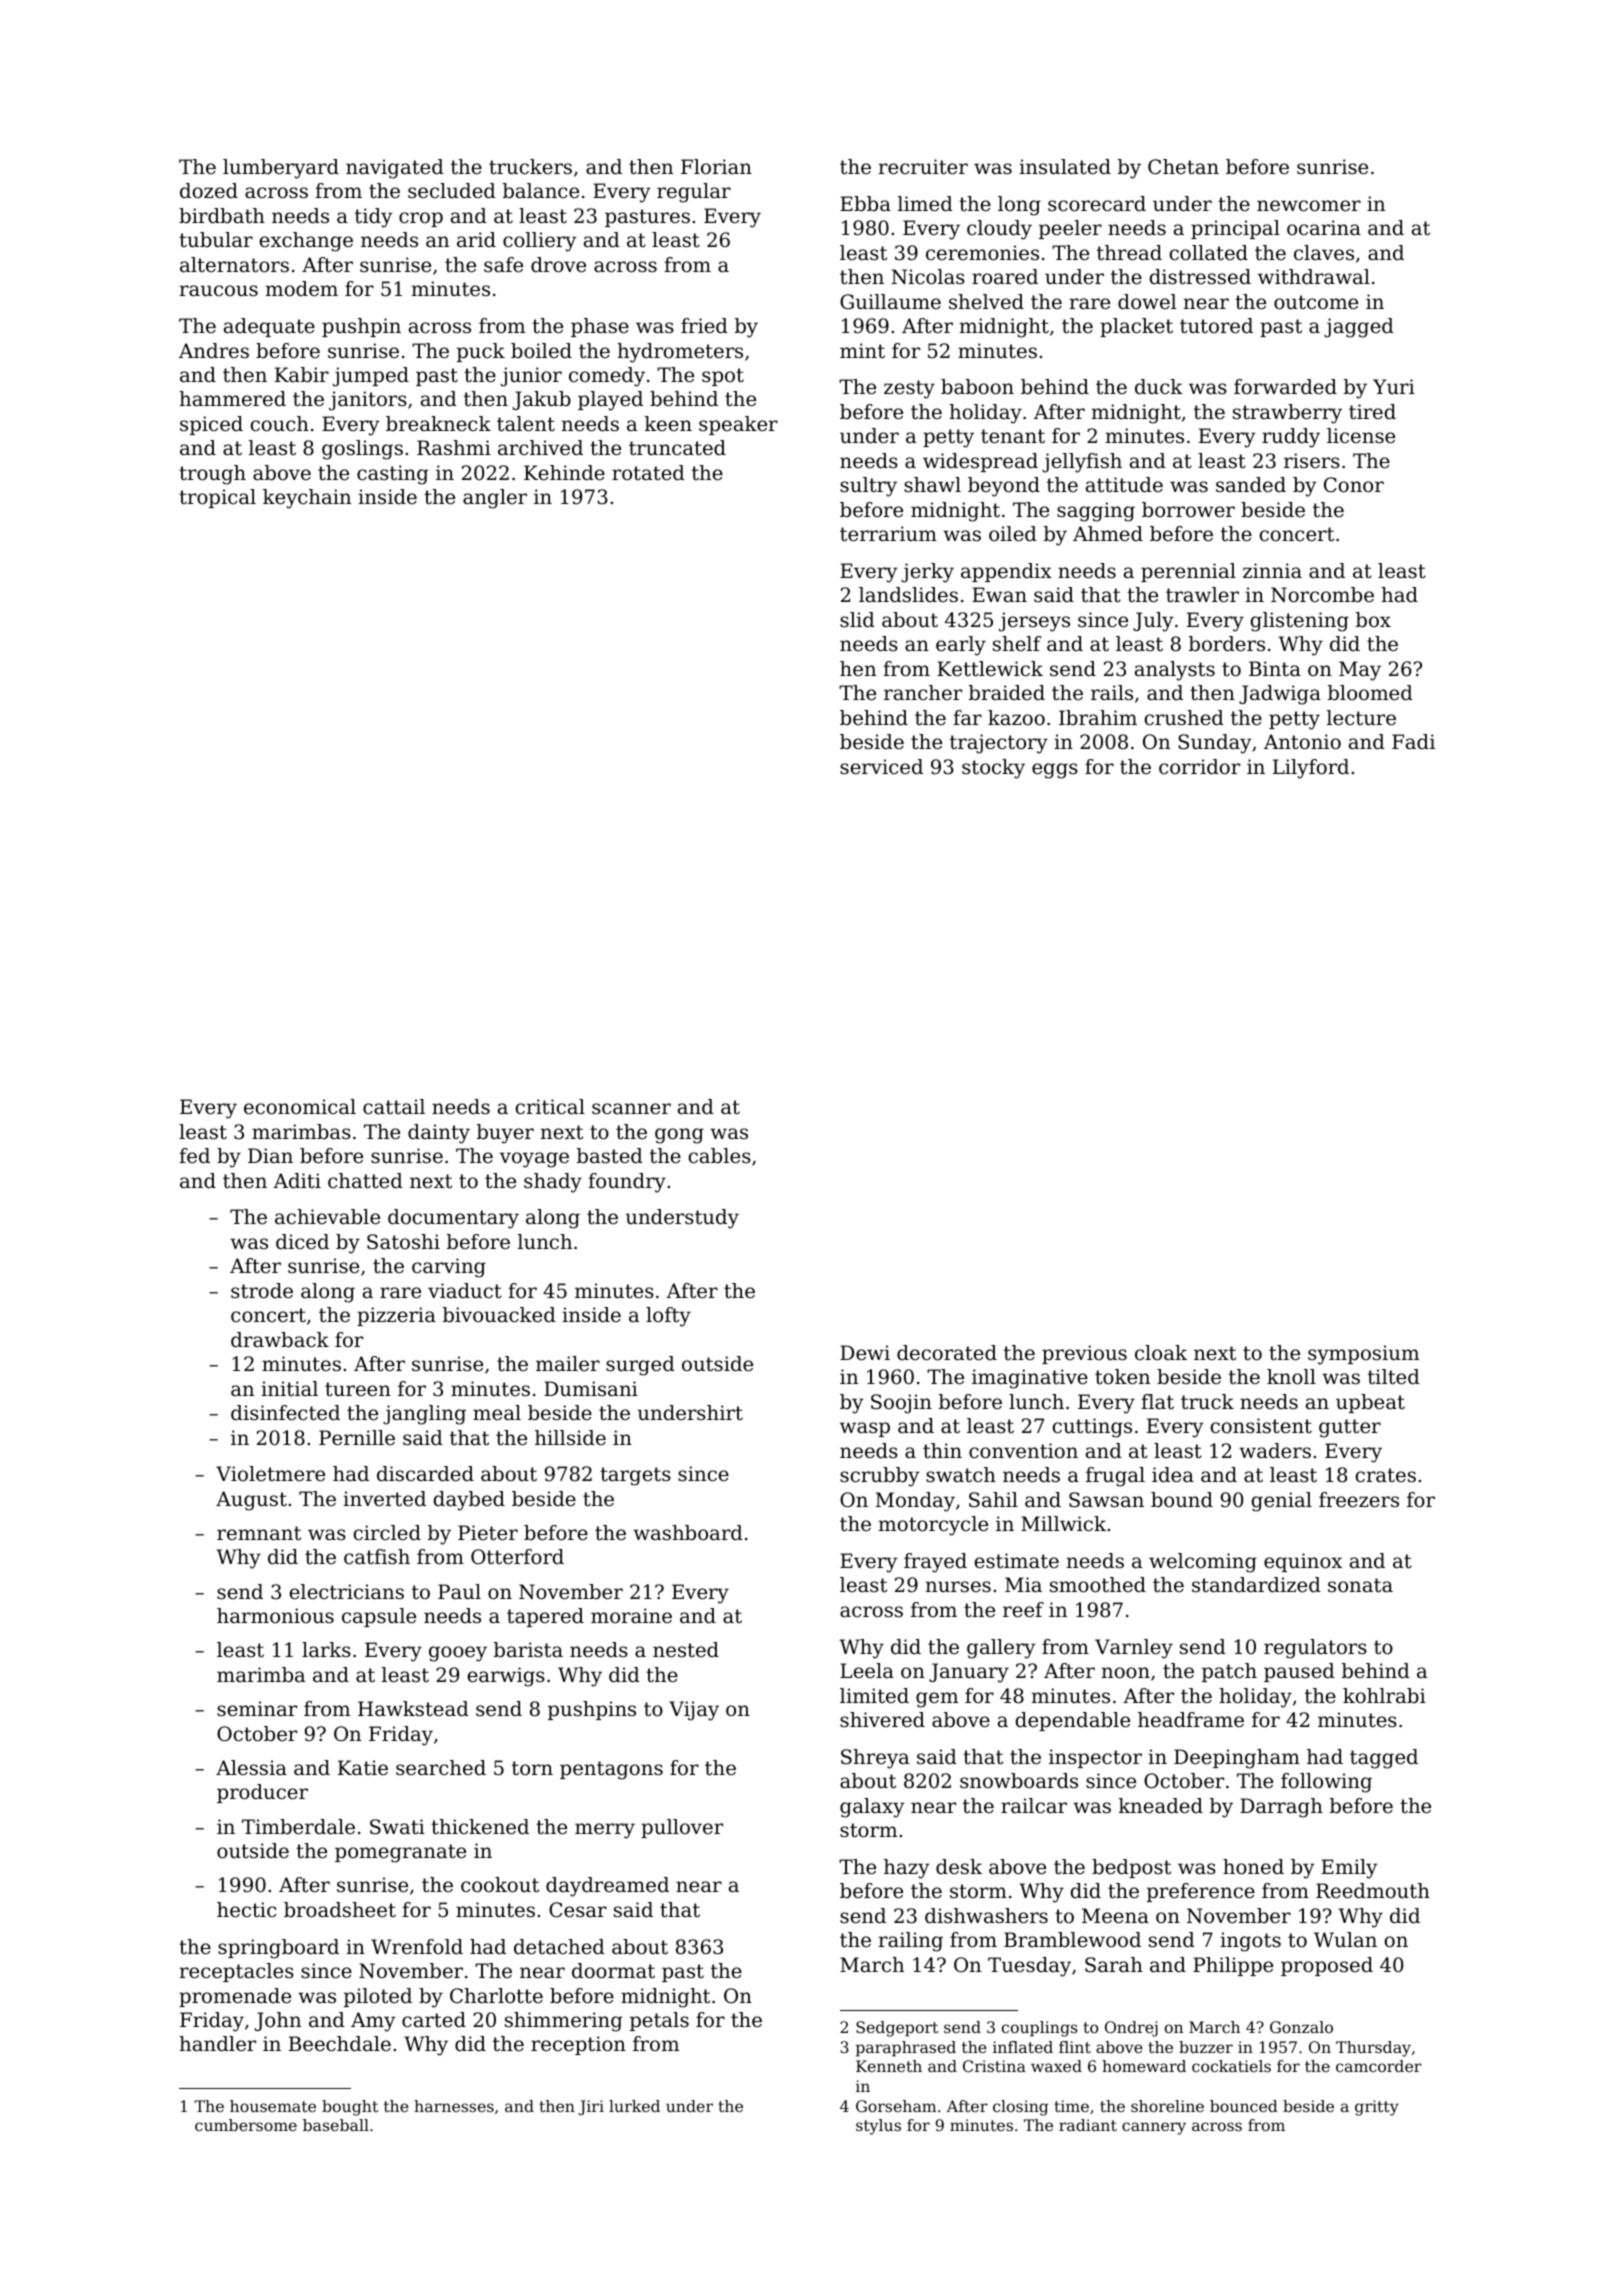 The width and height of the screenshot is (1620, 2292). Describe the element at coordinates (878, 2127) in the screenshot. I see `stylus` at that location.
